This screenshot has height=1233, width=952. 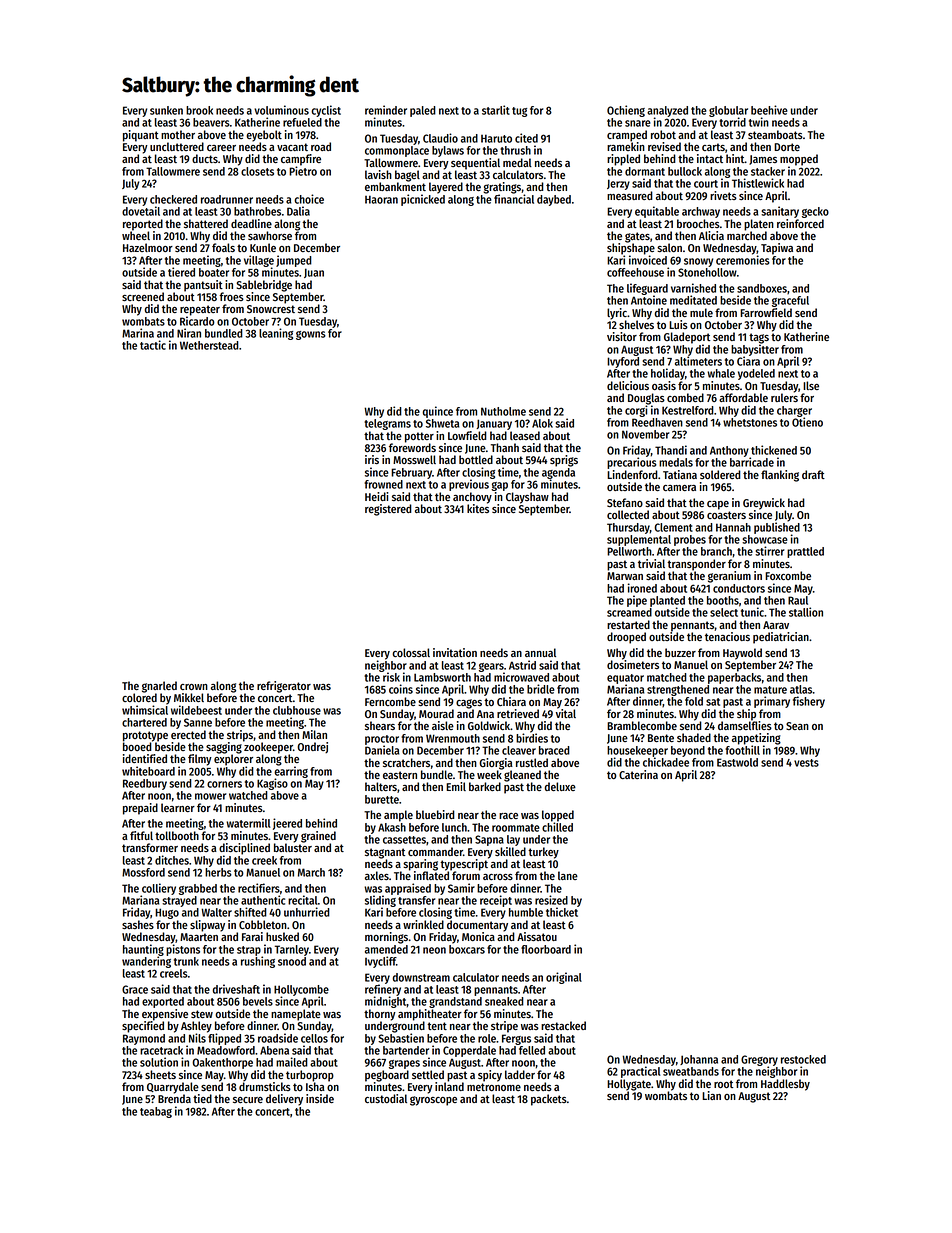 I want to click on Dorte, so click(x=787, y=147).
